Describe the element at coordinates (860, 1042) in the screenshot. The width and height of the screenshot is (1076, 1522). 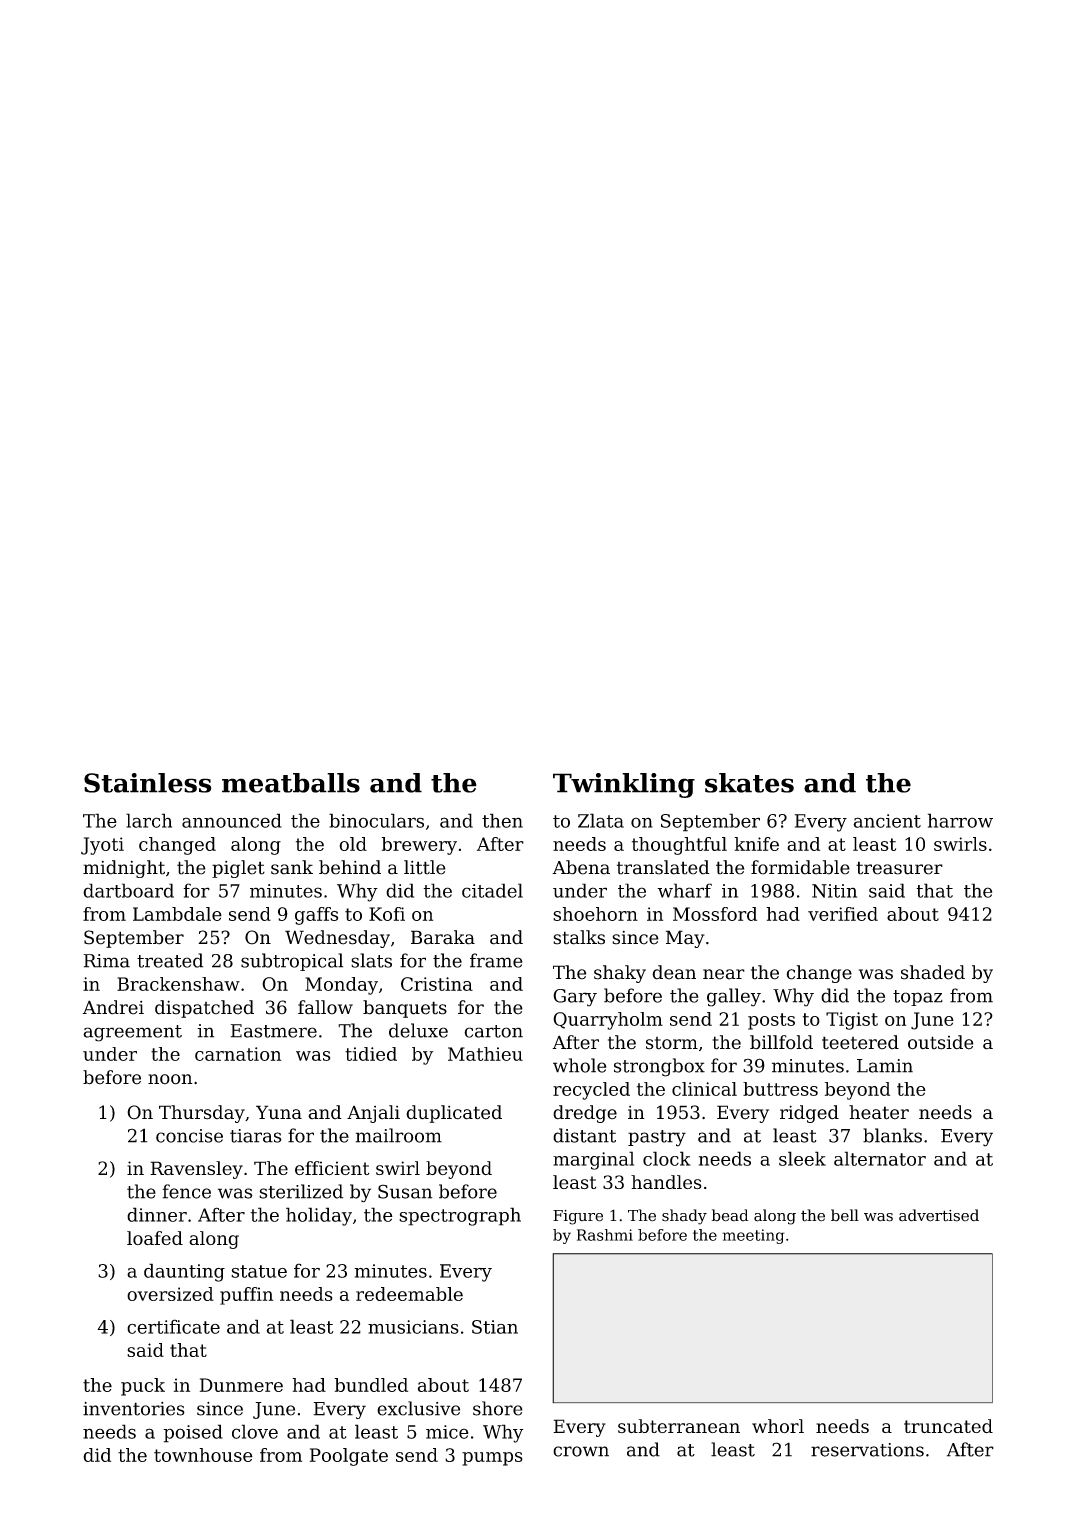
I see `teetered` at that location.
